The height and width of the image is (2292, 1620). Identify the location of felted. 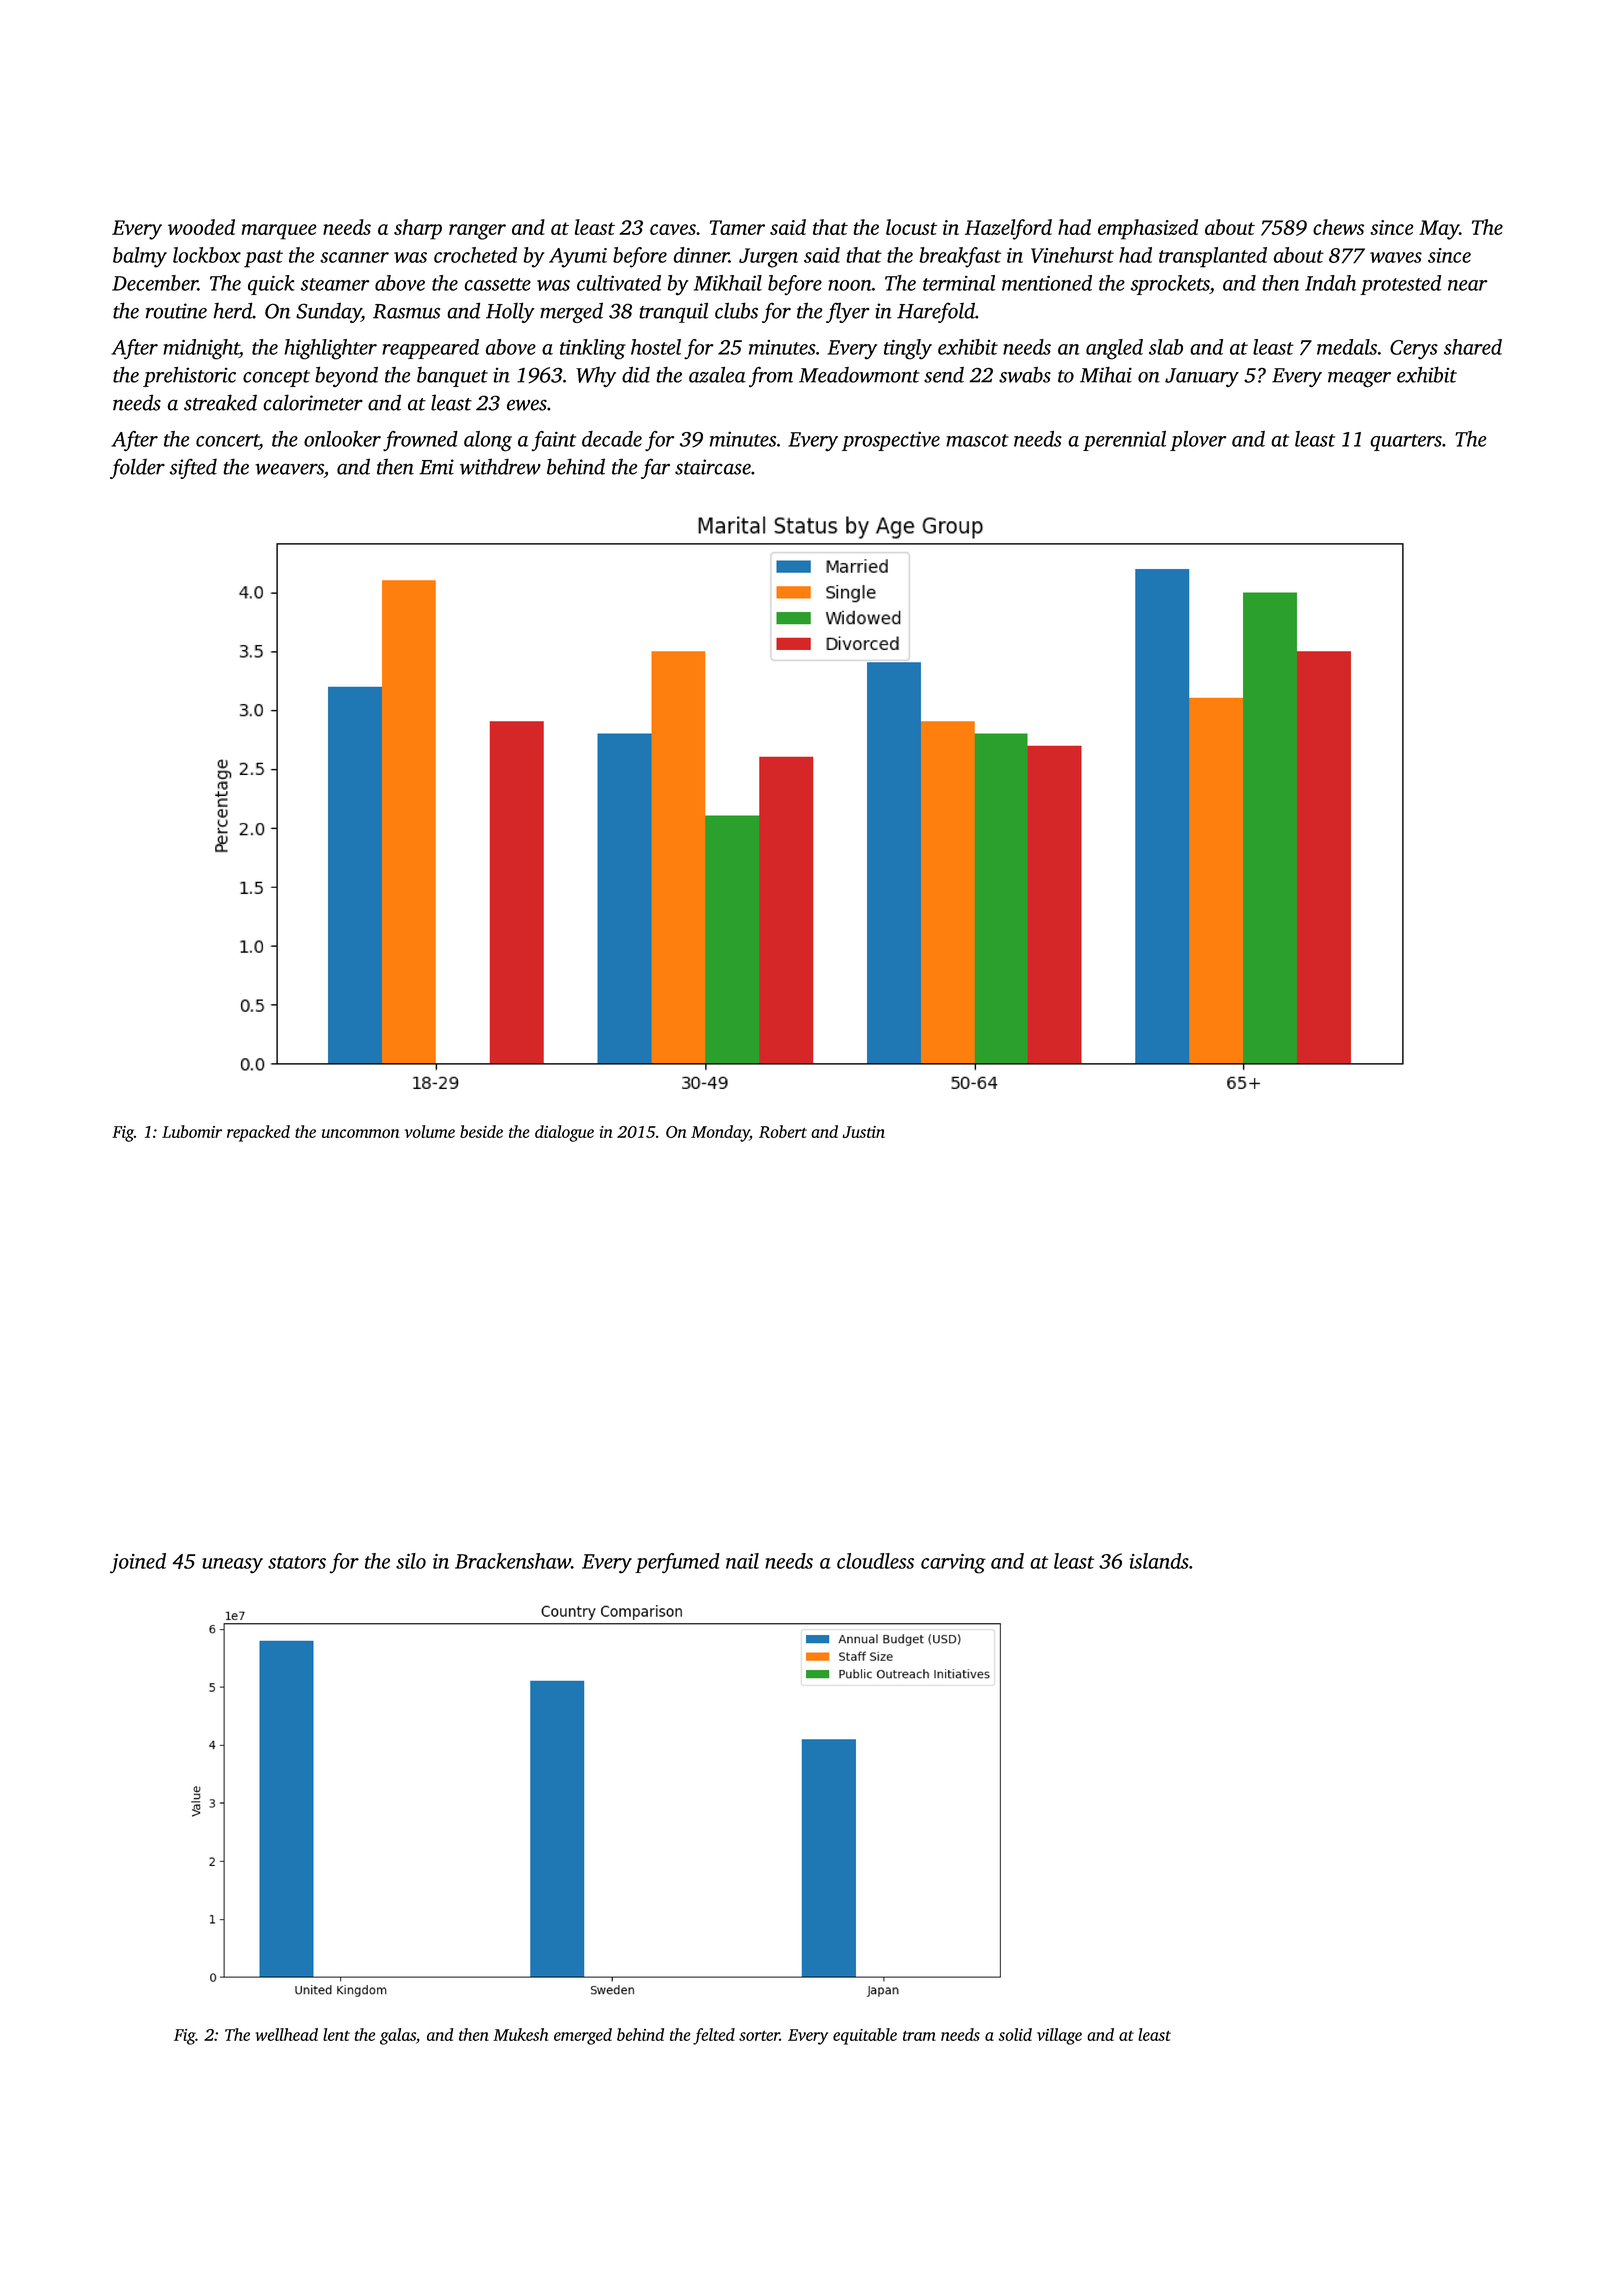
(714, 2036).
